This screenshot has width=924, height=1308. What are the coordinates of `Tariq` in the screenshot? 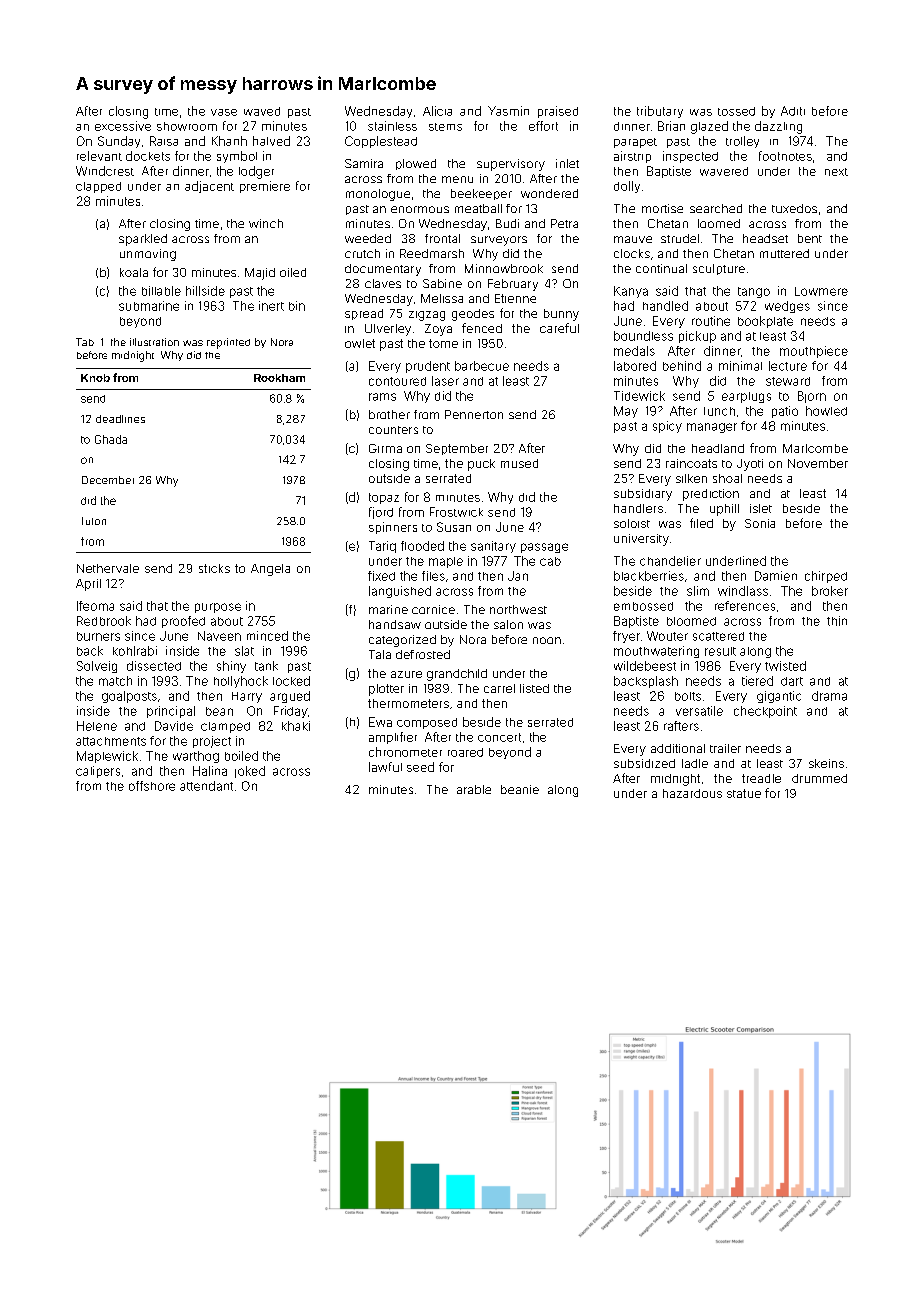 It's located at (382, 547).
